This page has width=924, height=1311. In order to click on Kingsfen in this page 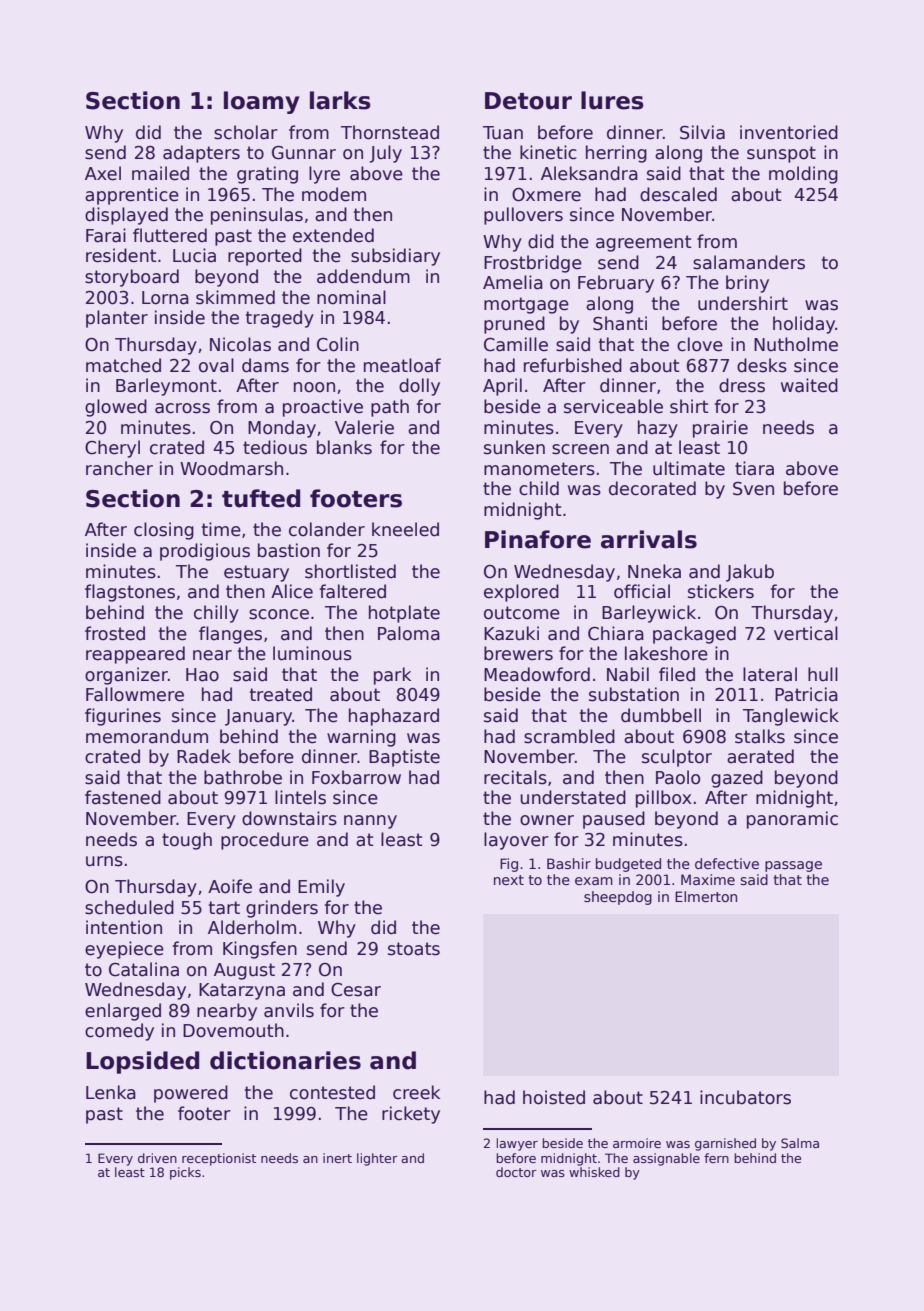, I will do `click(260, 950)`.
